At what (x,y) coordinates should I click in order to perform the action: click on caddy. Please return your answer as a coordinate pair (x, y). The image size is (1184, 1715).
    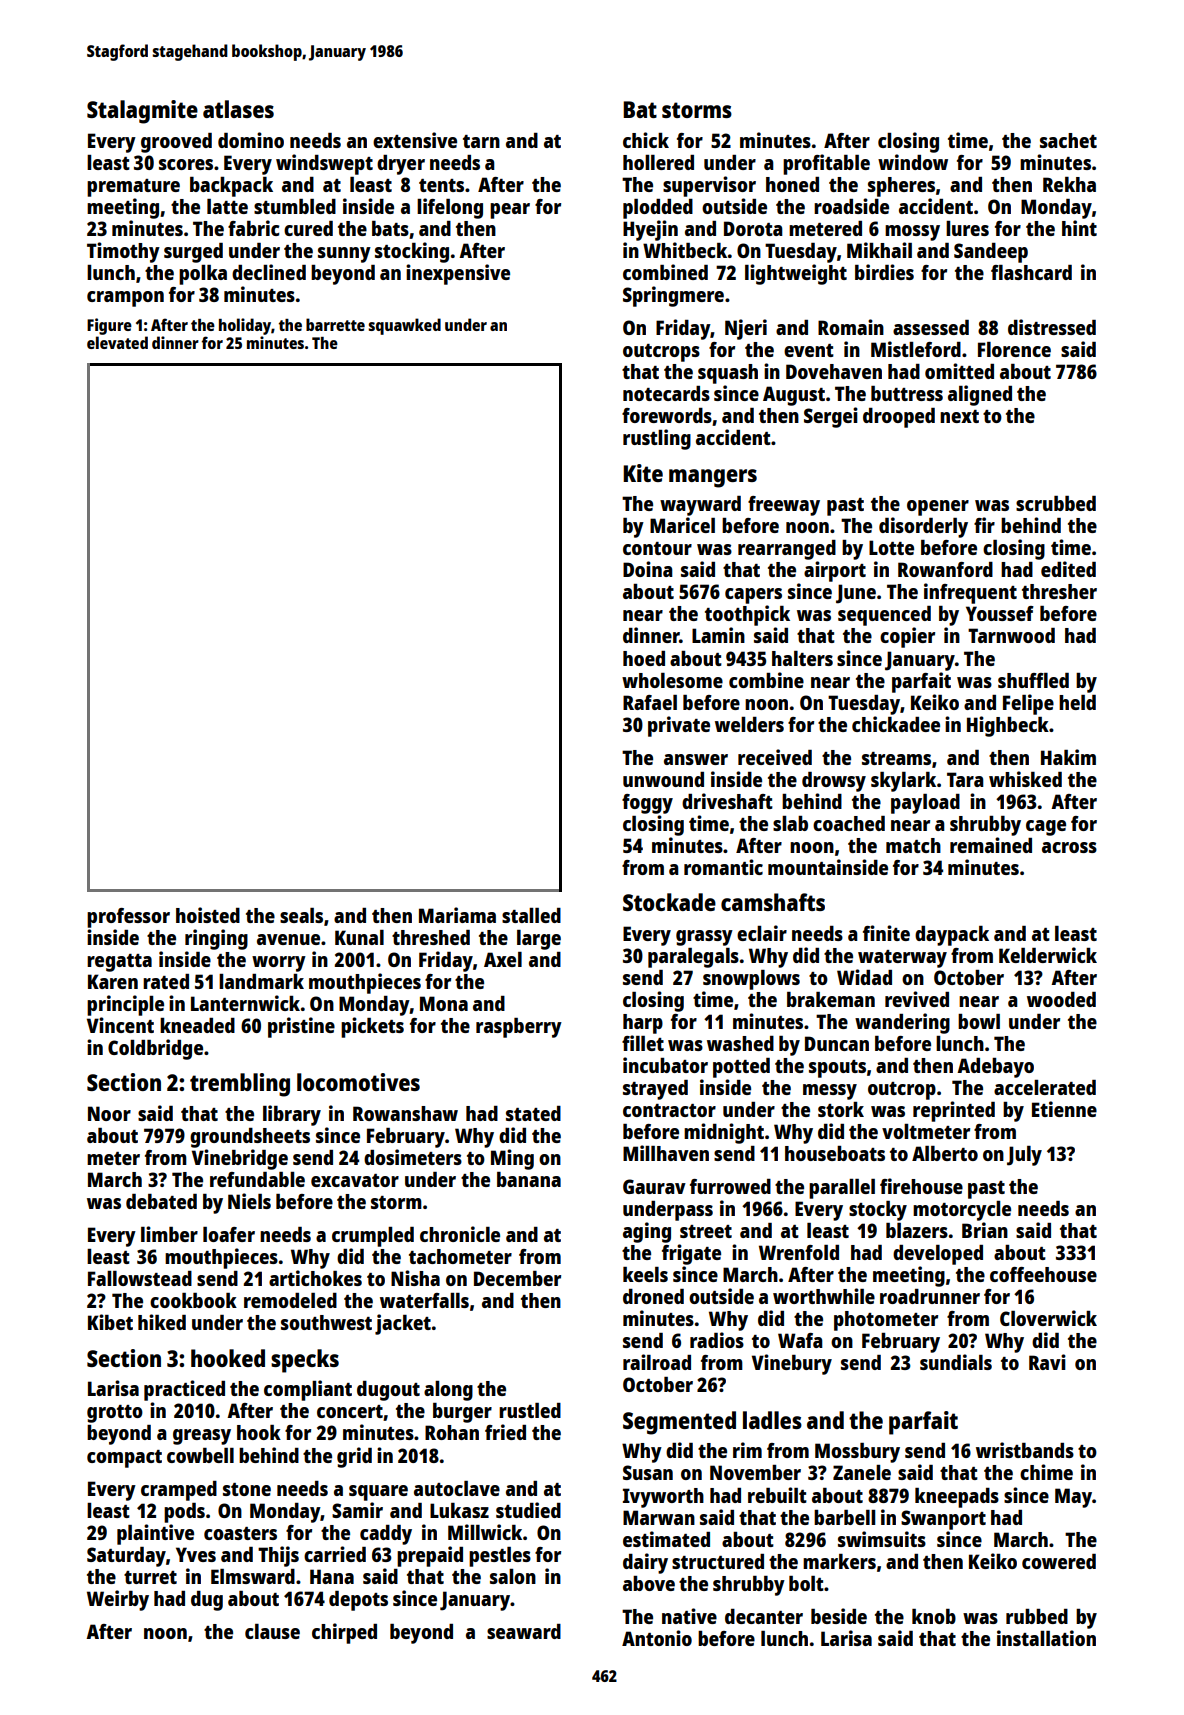
    Looking at the image, I should click on (386, 1535).
